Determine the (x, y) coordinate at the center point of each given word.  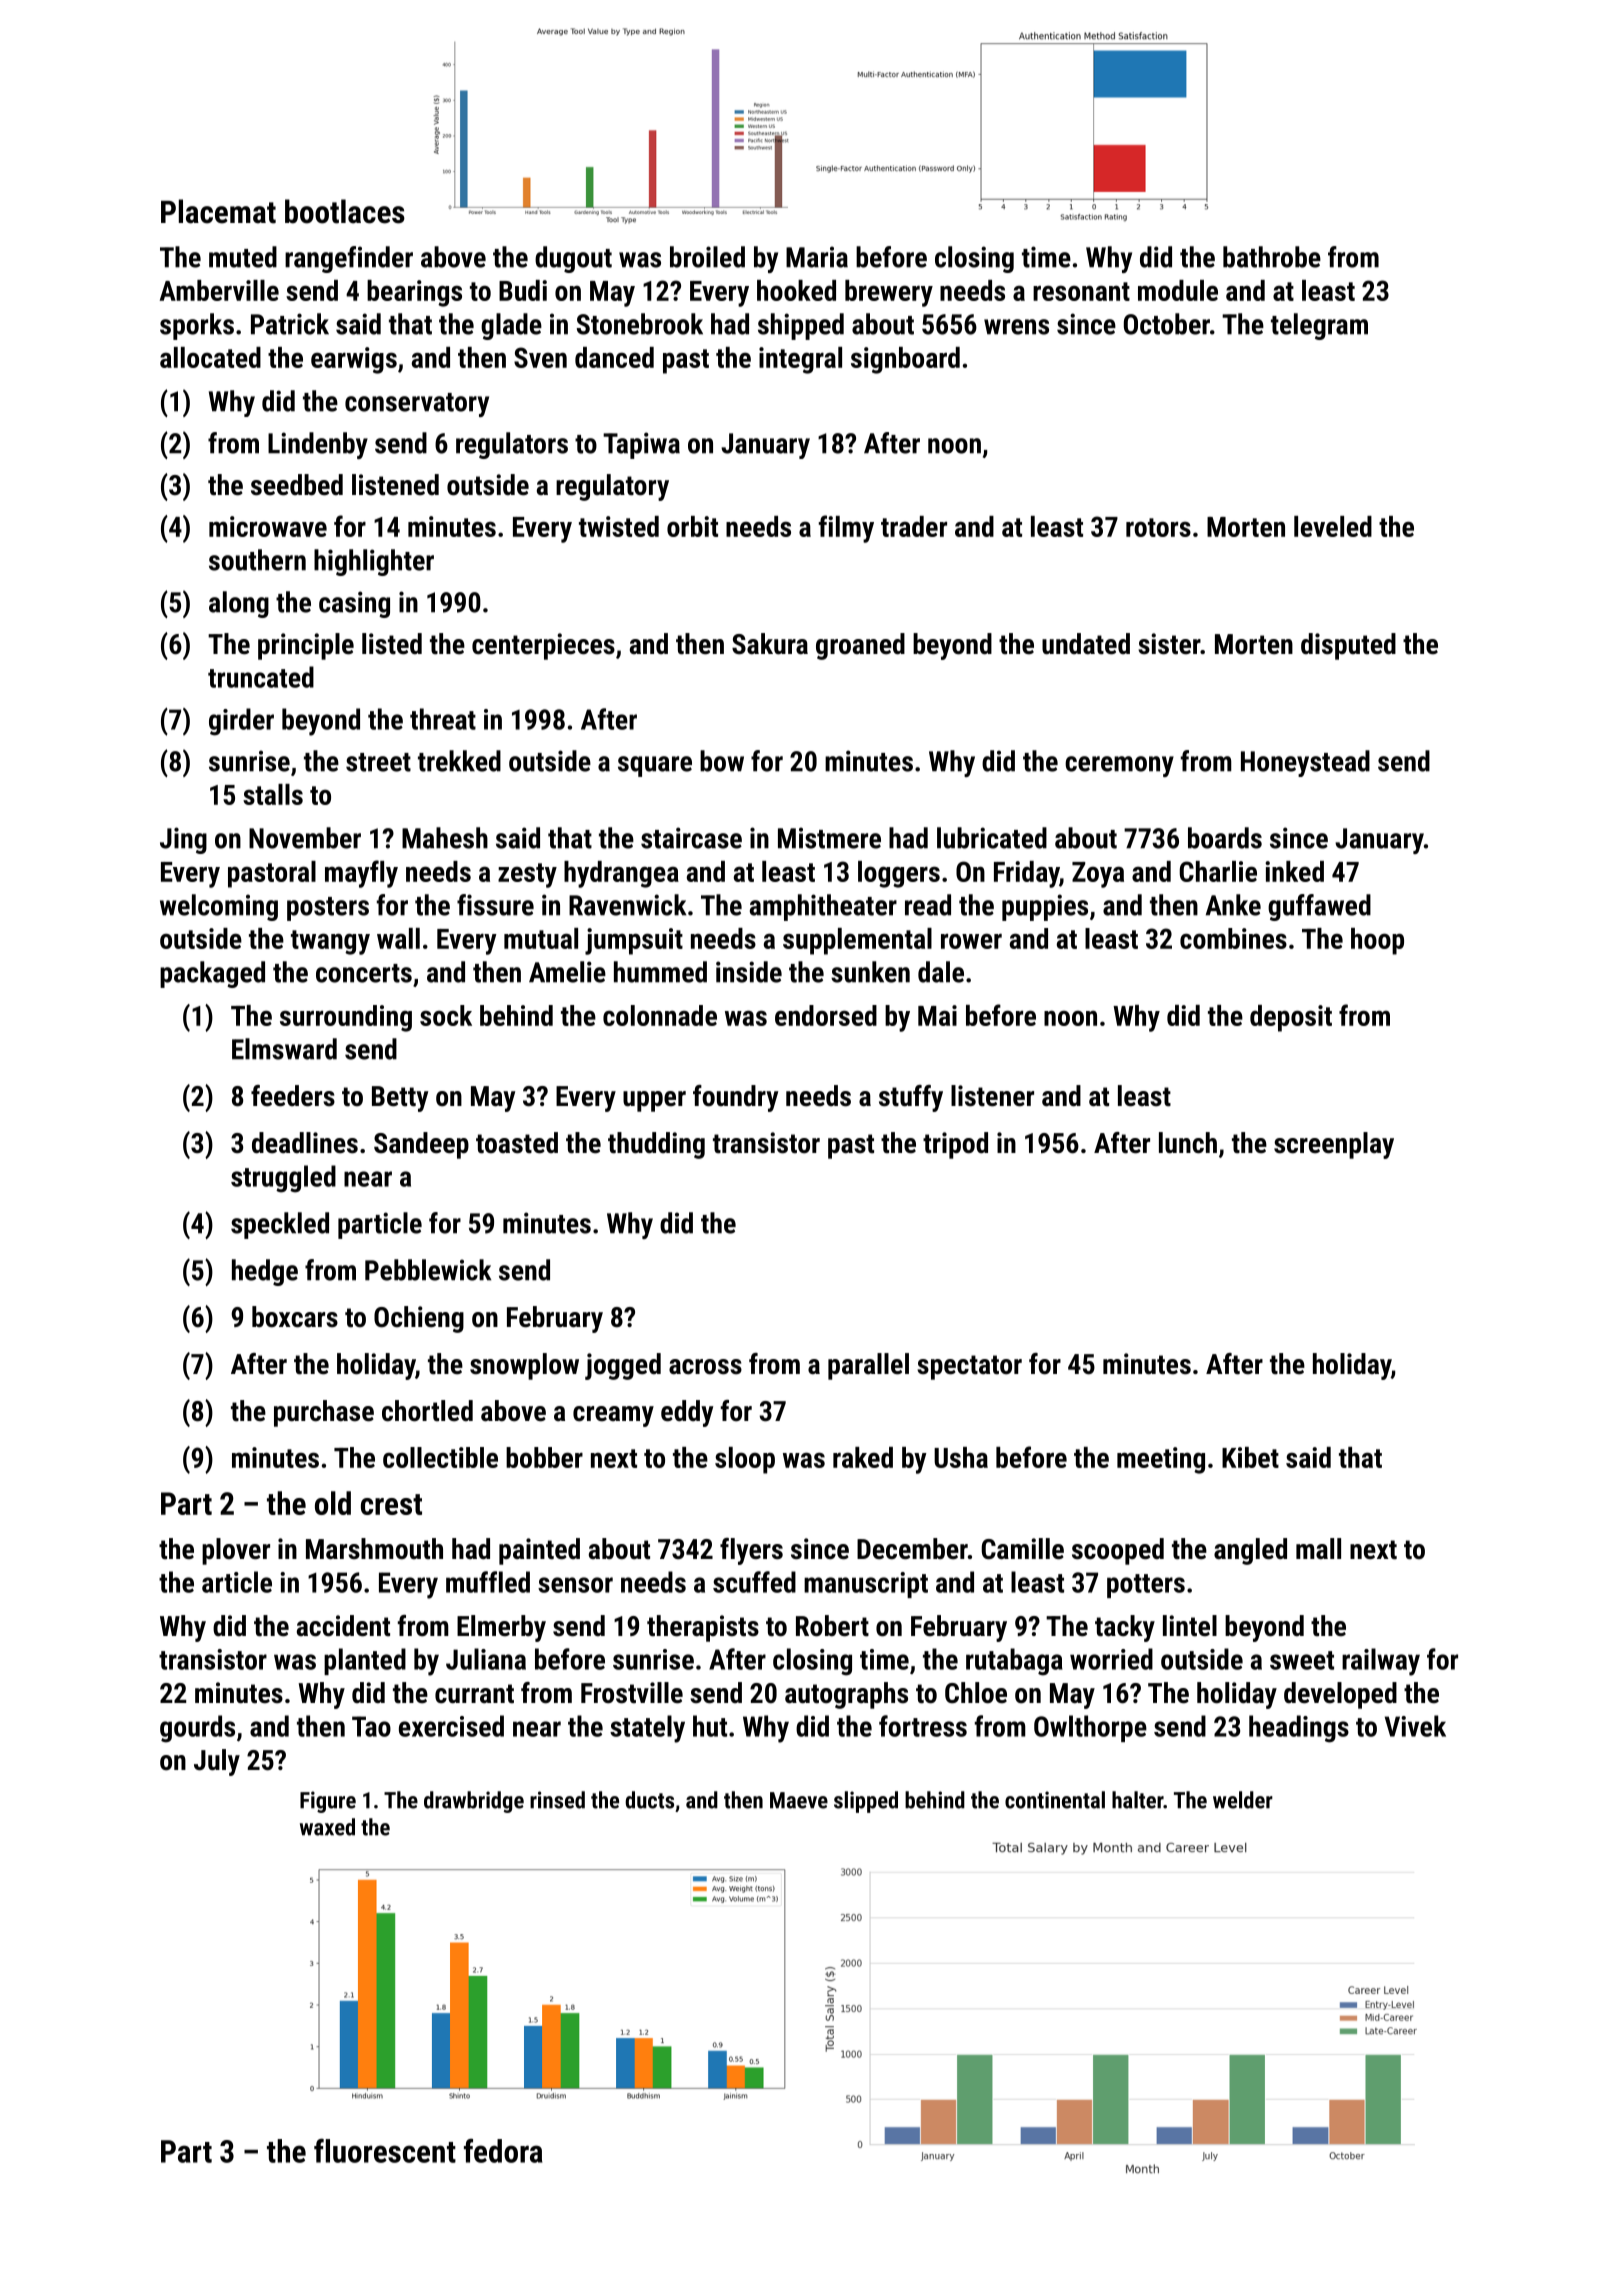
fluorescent (385, 2150)
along (239, 604)
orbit (692, 526)
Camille (1022, 1549)
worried (1111, 1659)
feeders (293, 1096)
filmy (846, 529)
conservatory (417, 405)
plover (236, 1551)
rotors (1158, 527)
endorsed (826, 1015)
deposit (1291, 1018)
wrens (1016, 327)
